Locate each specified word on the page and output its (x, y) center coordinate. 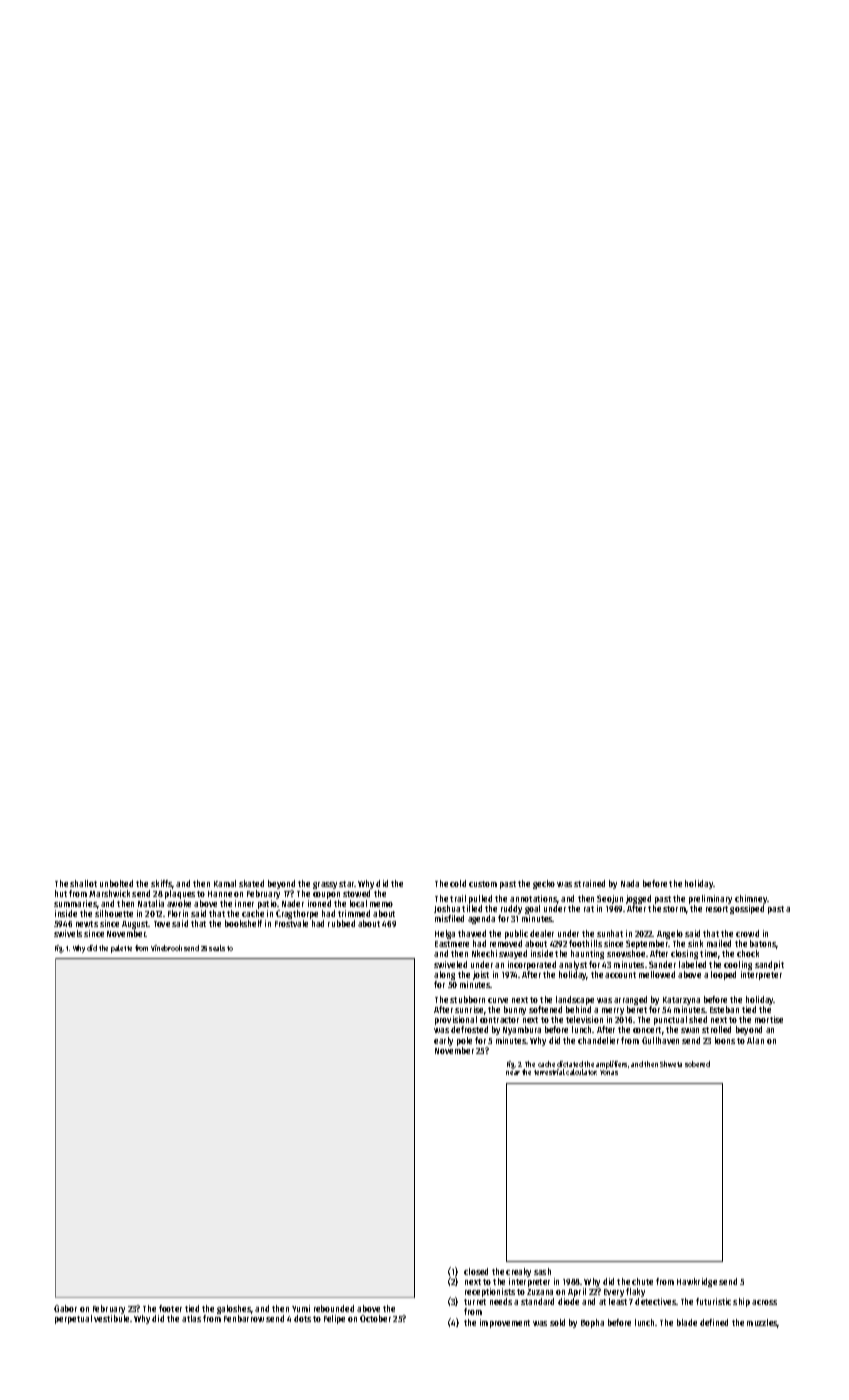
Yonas (609, 1072)
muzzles (762, 1323)
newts (87, 924)
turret (475, 1302)
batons (763, 944)
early (443, 1041)
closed (476, 1271)
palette (121, 949)
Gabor (65, 1308)
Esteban (724, 1009)
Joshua (447, 909)
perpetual (73, 1319)
